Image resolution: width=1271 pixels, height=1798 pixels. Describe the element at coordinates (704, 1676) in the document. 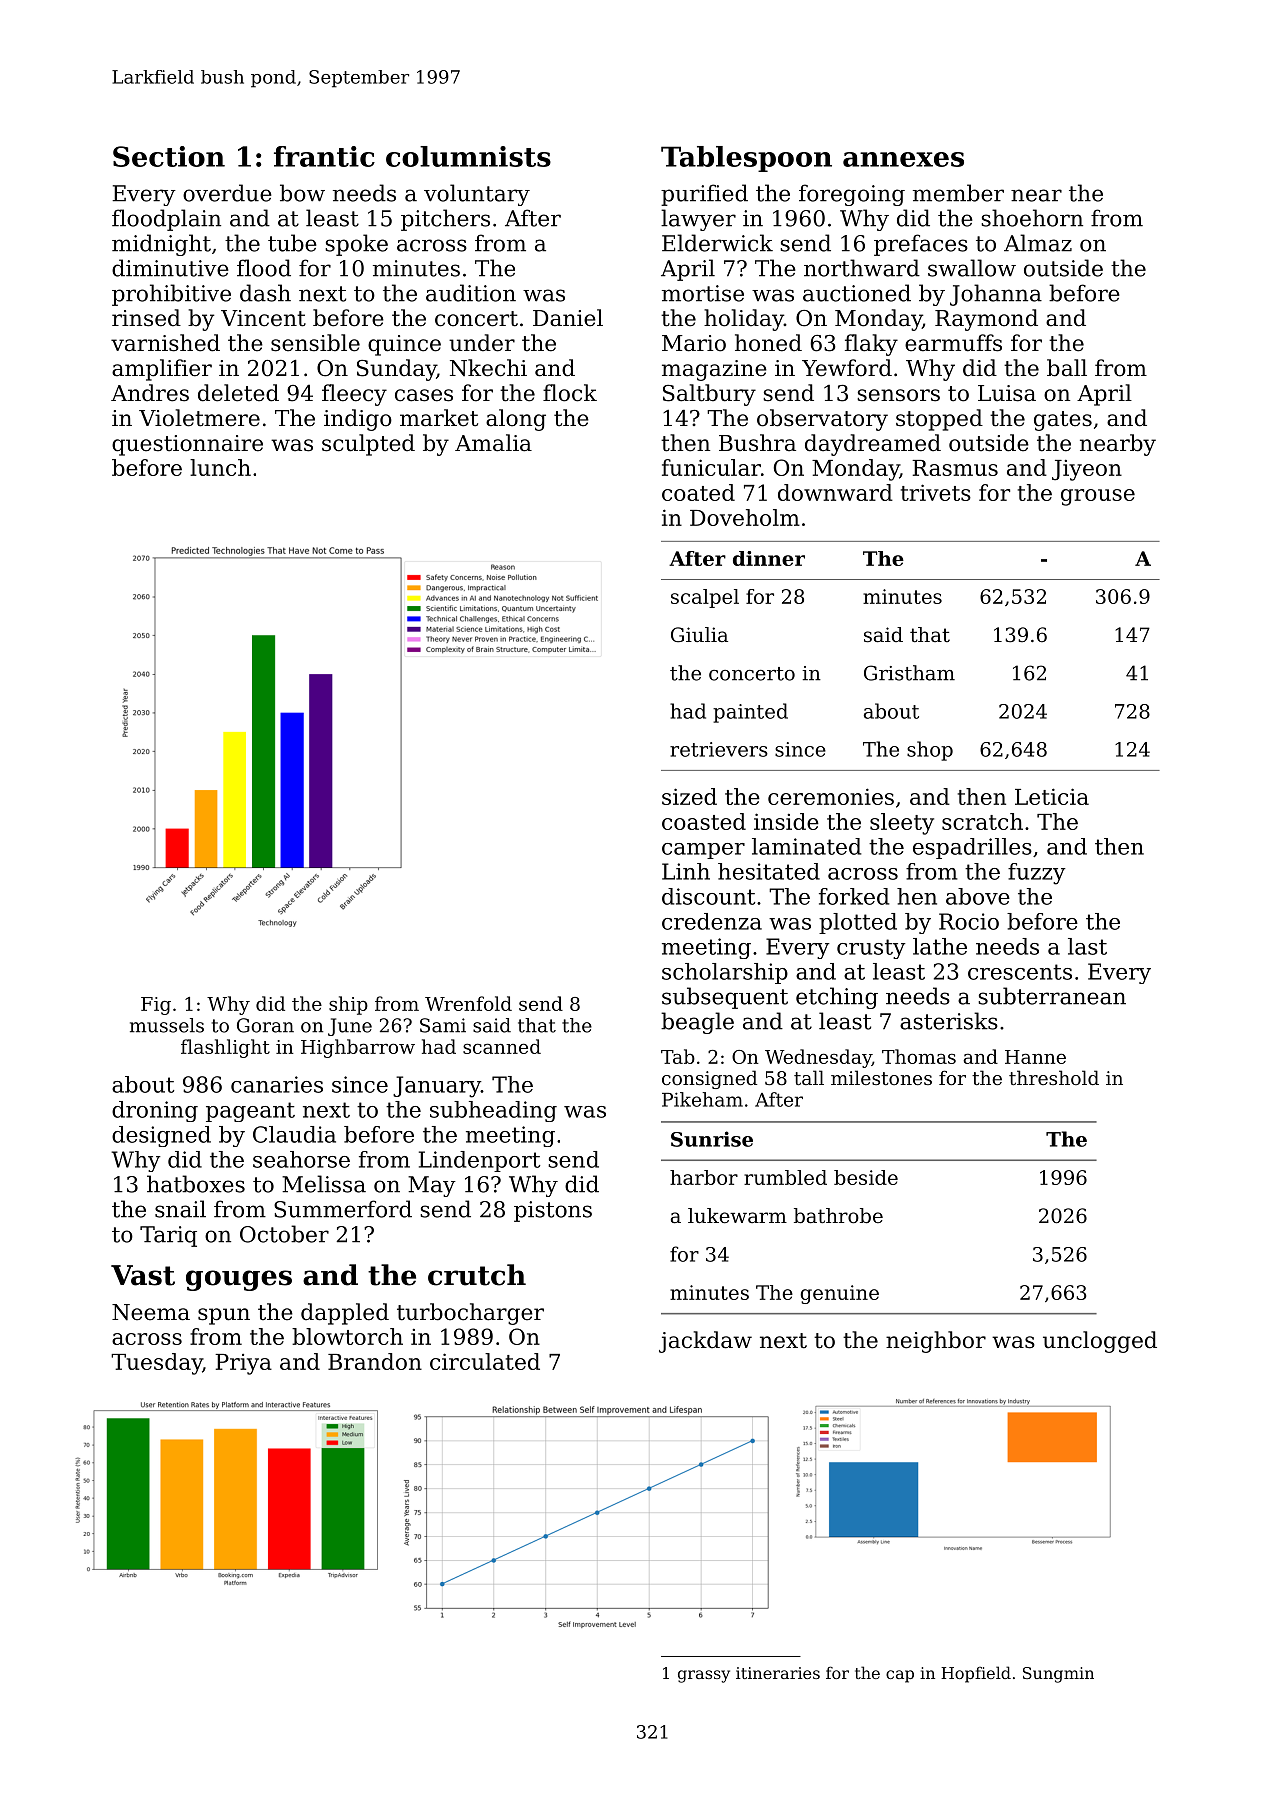

I see `grassy` at that location.
